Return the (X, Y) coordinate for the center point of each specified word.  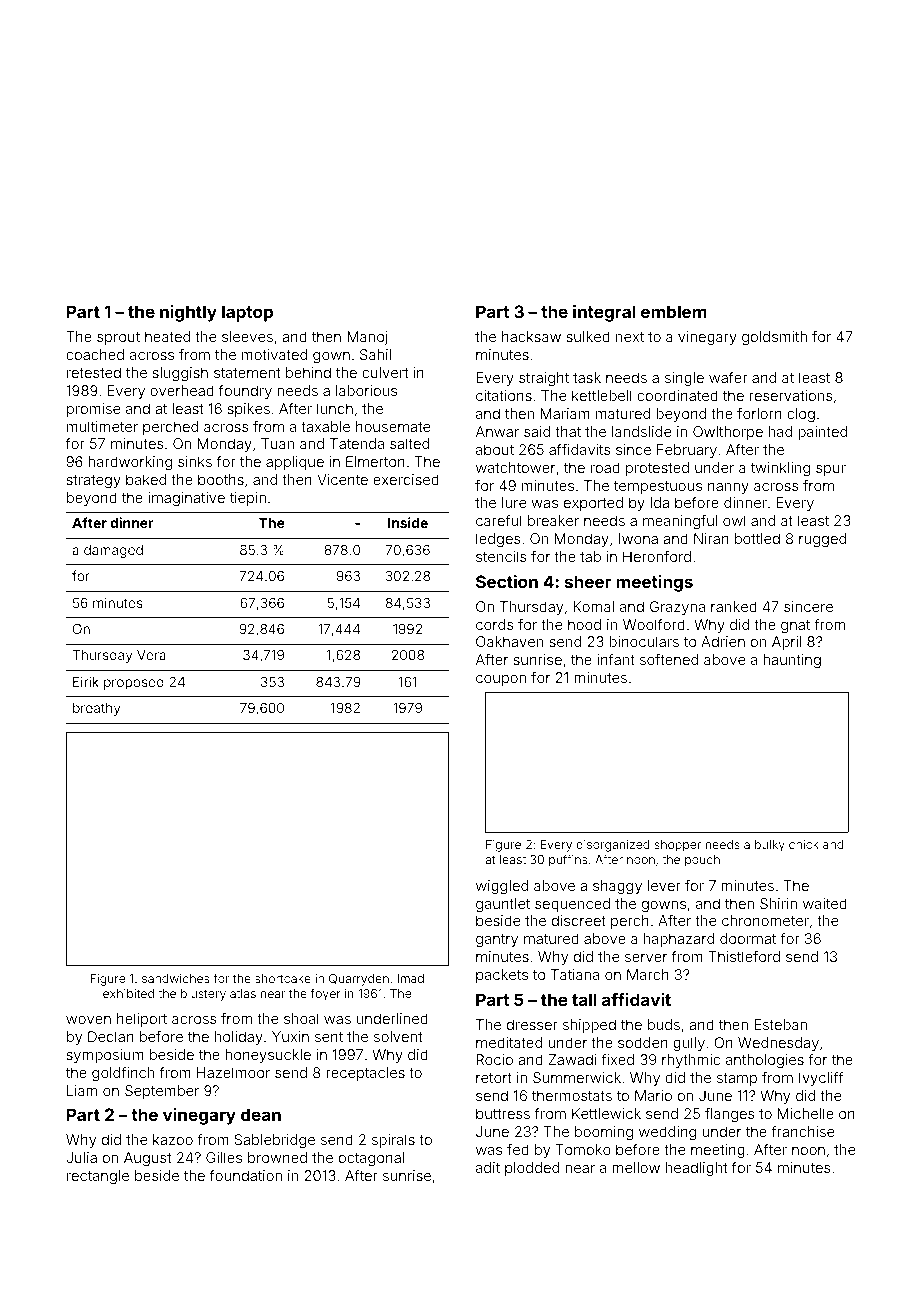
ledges (498, 540)
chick (804, 844)
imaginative (186, 499)
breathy (96, 709)
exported (593, 504)
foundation (246, 1175)
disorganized (612, 846)
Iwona (638, 538)
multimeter (102, 426)
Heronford (657, 556)
